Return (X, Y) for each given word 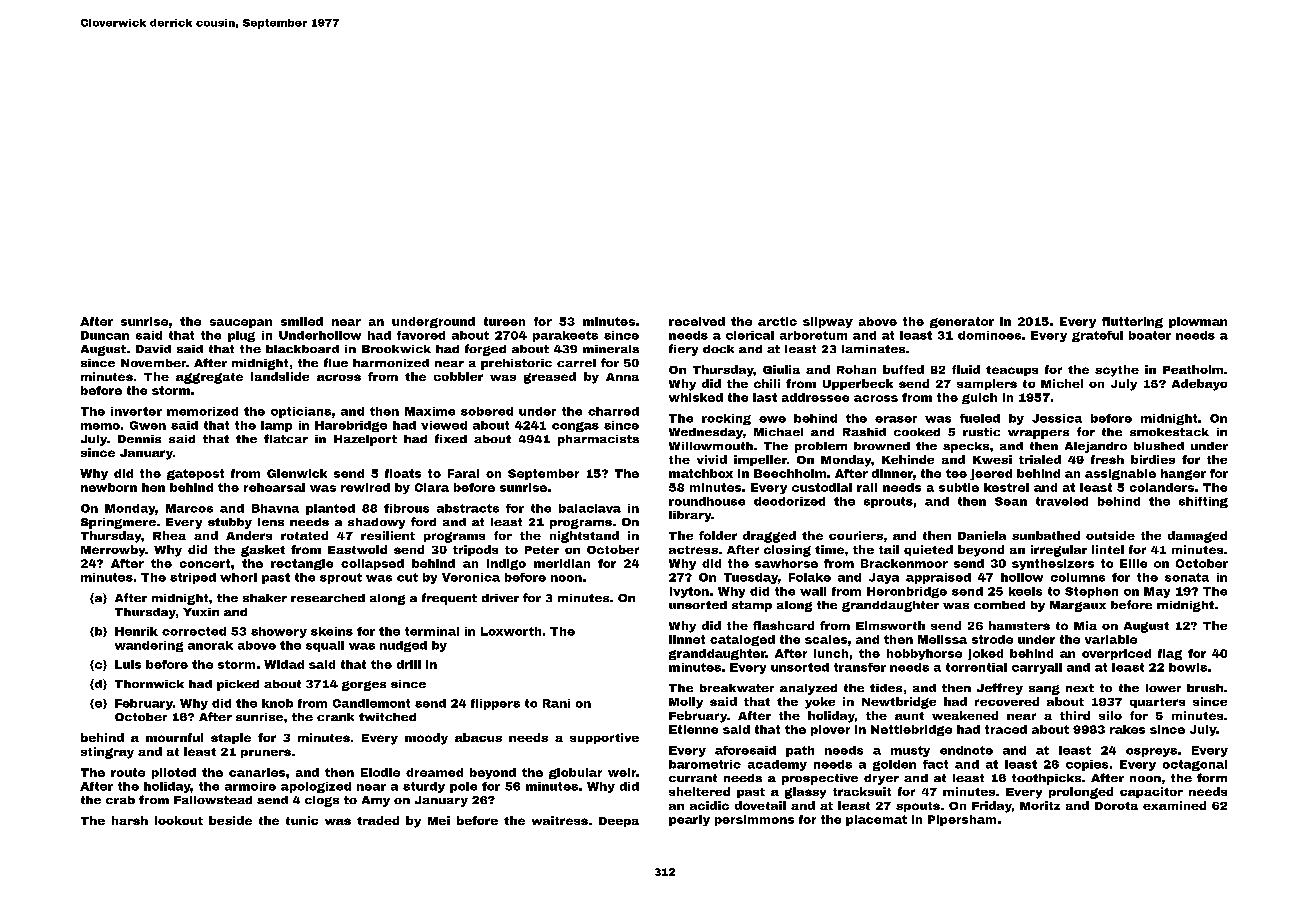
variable (1111, 639)
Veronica (471, 577)
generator (962, 322)
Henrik (136, 631)
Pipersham (962, 820)
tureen (504, 321)
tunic (302, 820)
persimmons (754, 820)
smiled (302, 321)
